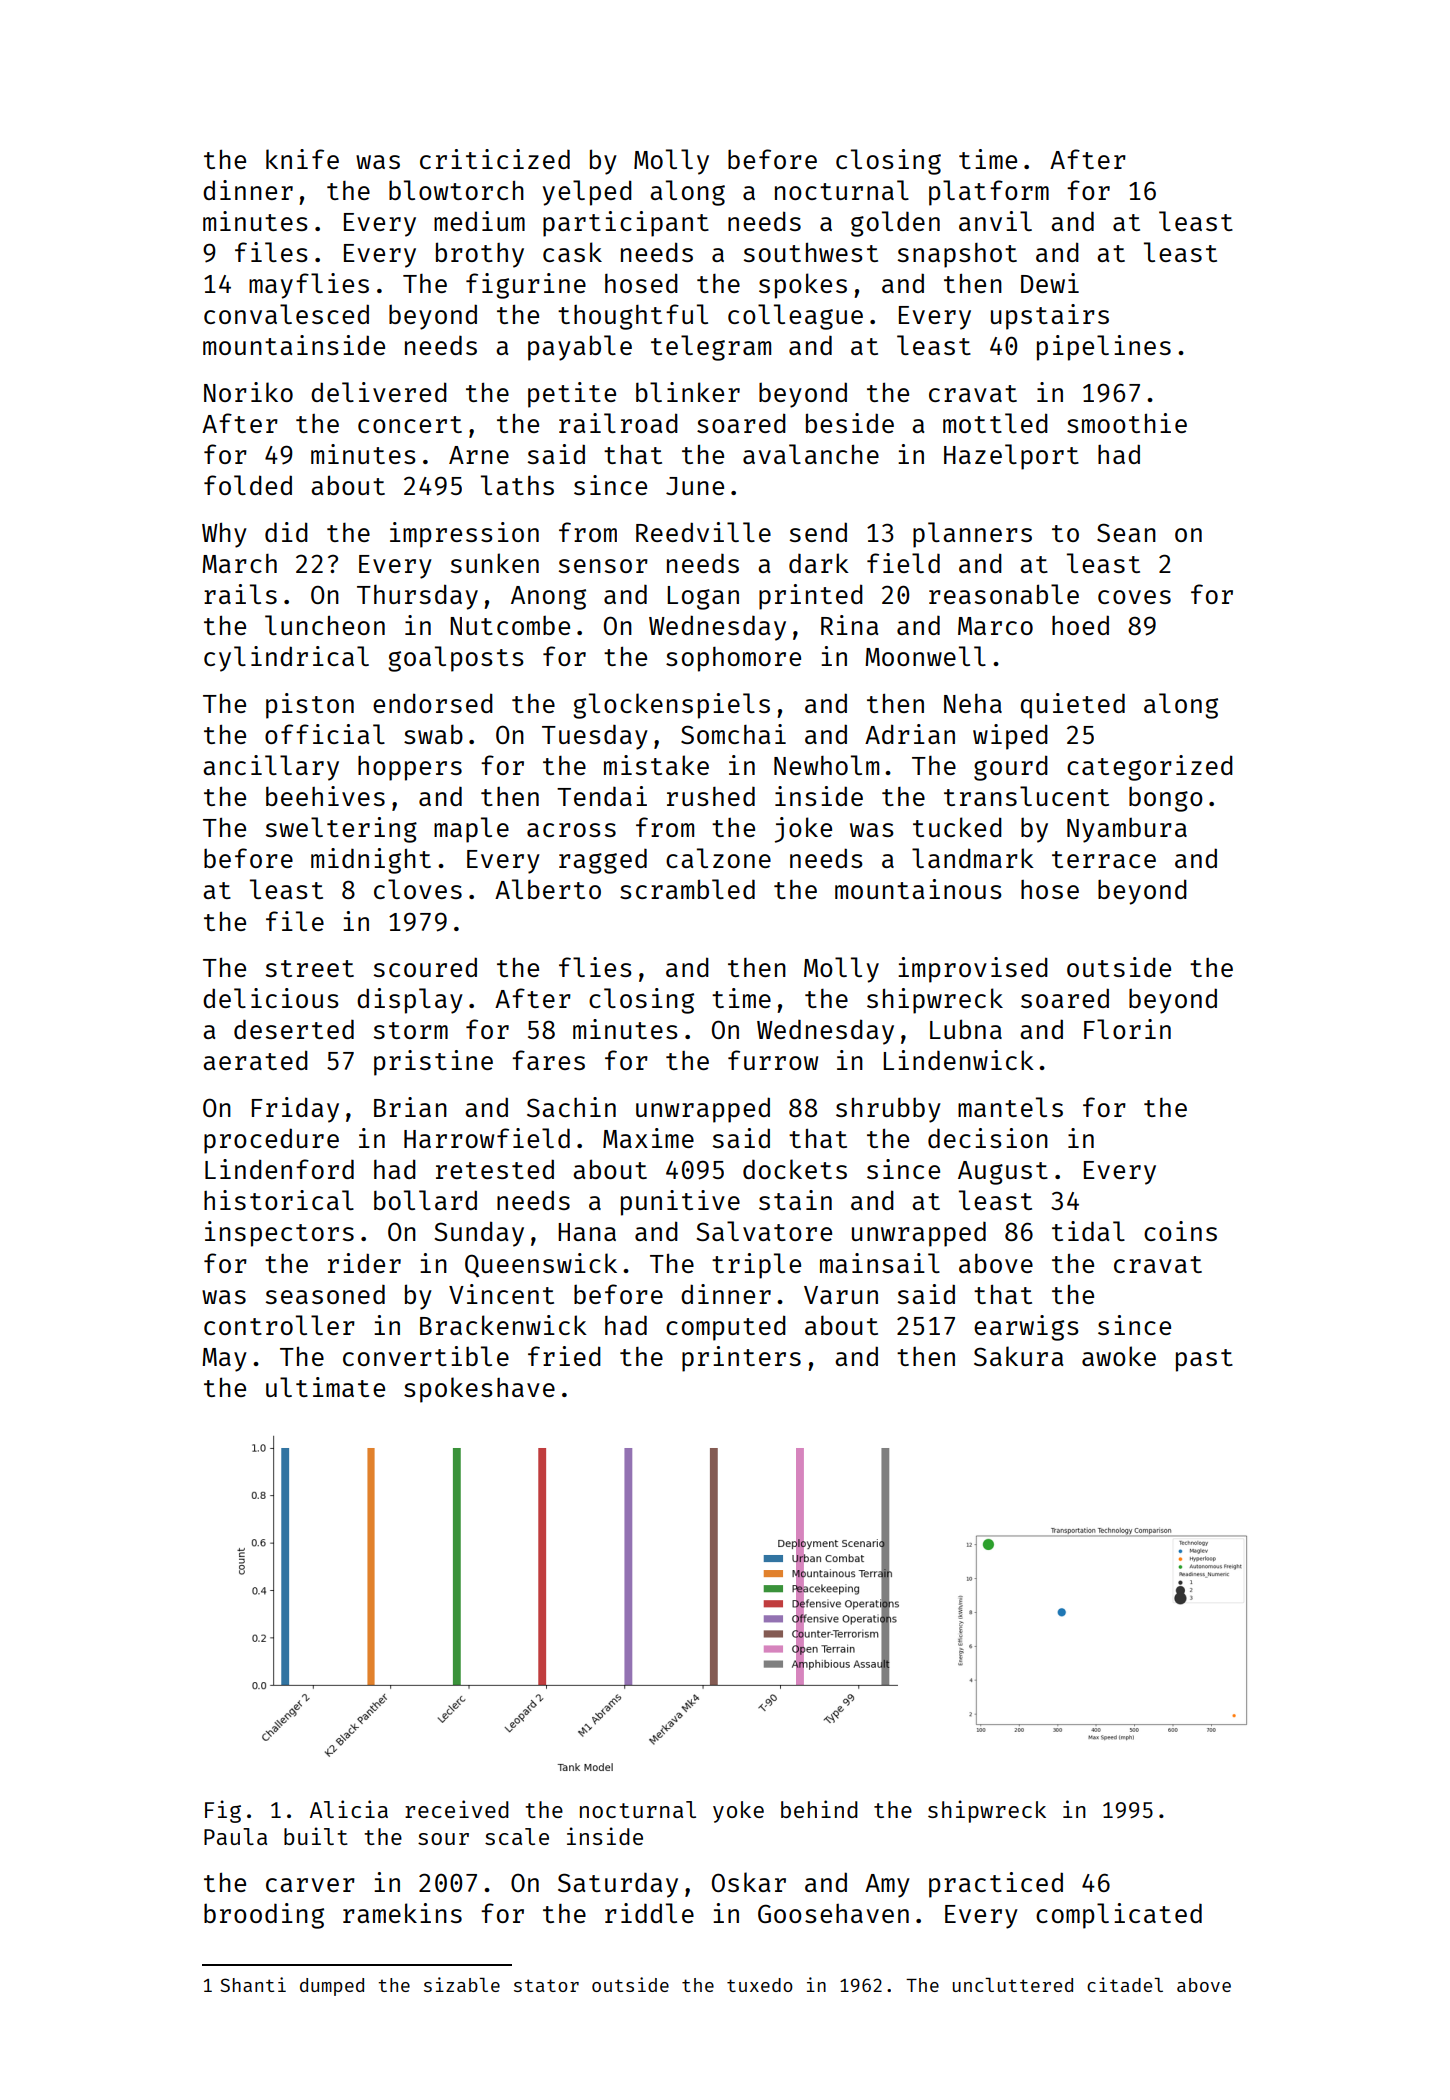  What do you see at coordinates (349, 1809) in the screenshot?
I see `Alicia` at bounding box center [349, 1809].
